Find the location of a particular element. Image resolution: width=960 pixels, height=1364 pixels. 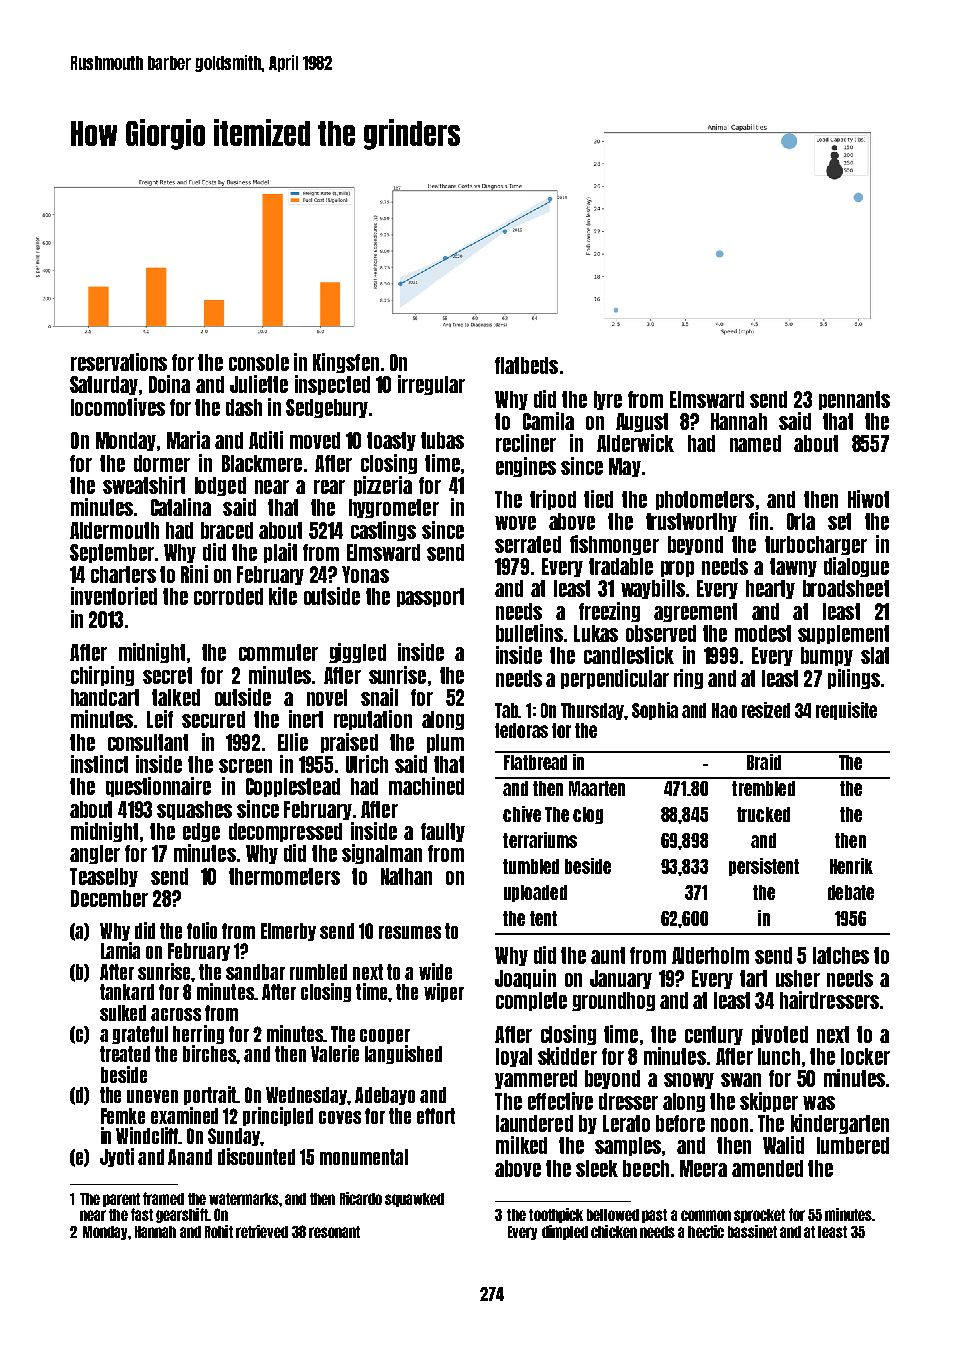

fast is located at coordinates (142, 1214).
